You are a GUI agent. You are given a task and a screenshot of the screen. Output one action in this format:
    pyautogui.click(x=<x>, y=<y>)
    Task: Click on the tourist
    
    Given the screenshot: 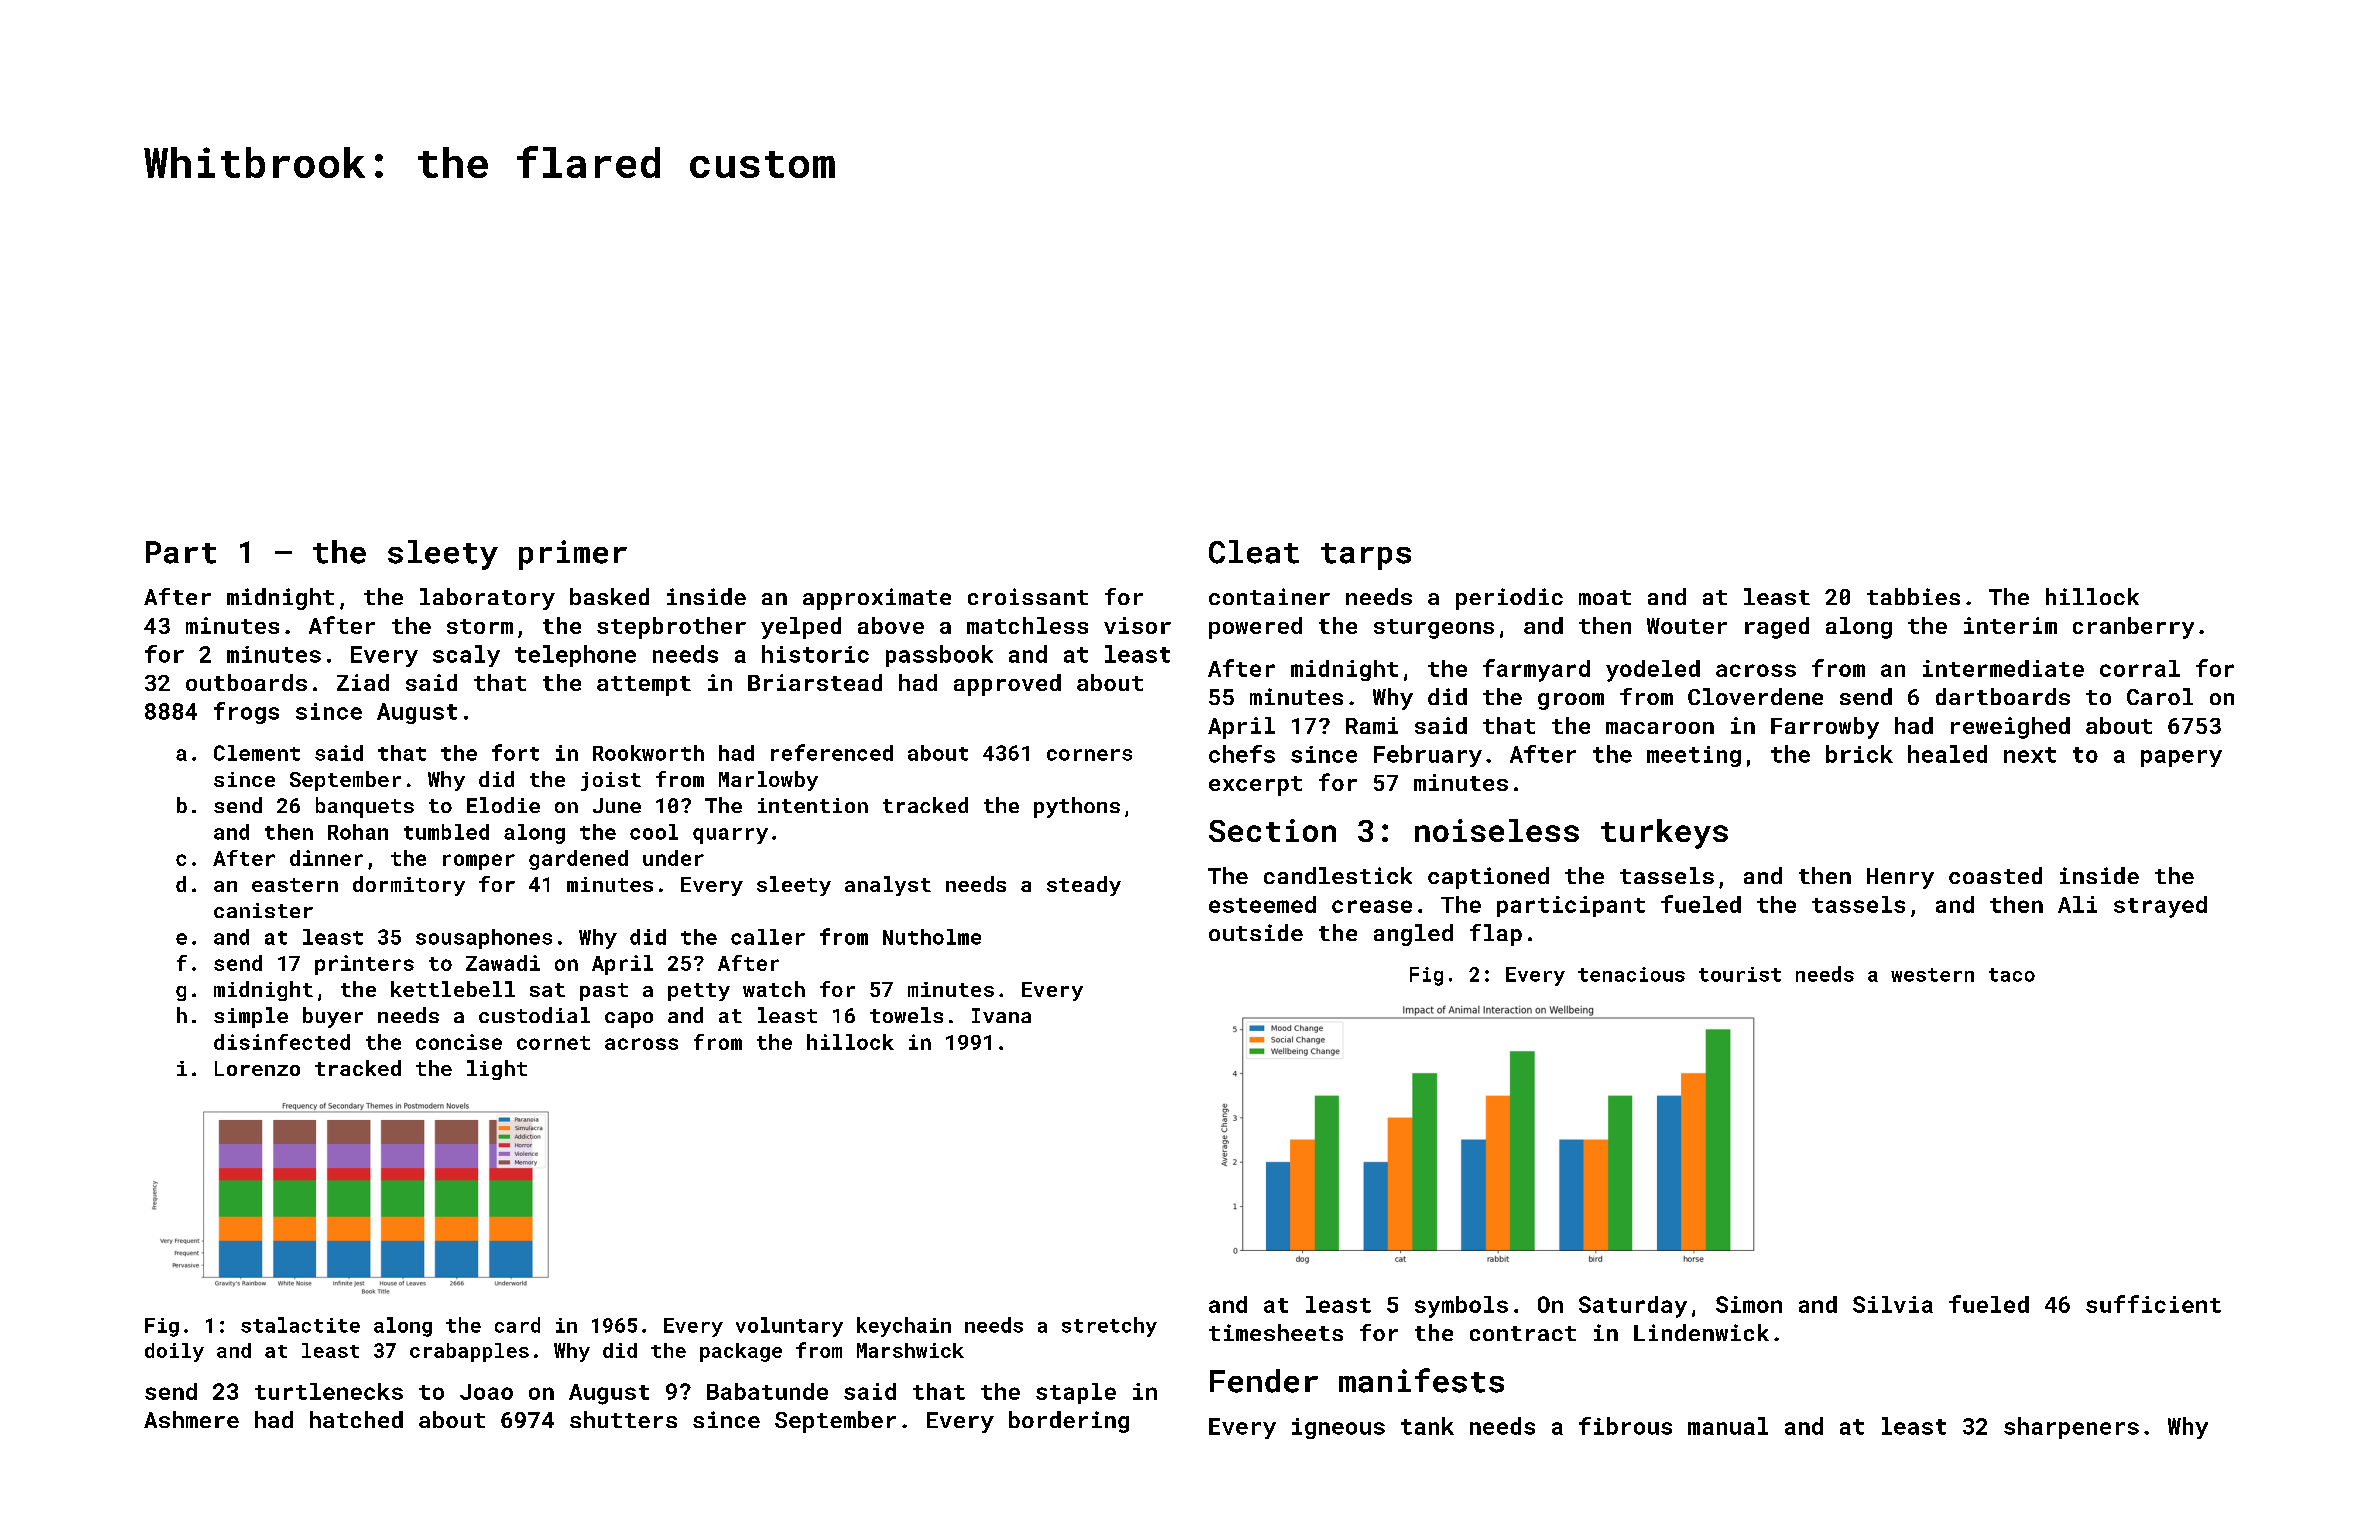 What is the action you would take?
    pyautogui.click(x=1740, y=974)
